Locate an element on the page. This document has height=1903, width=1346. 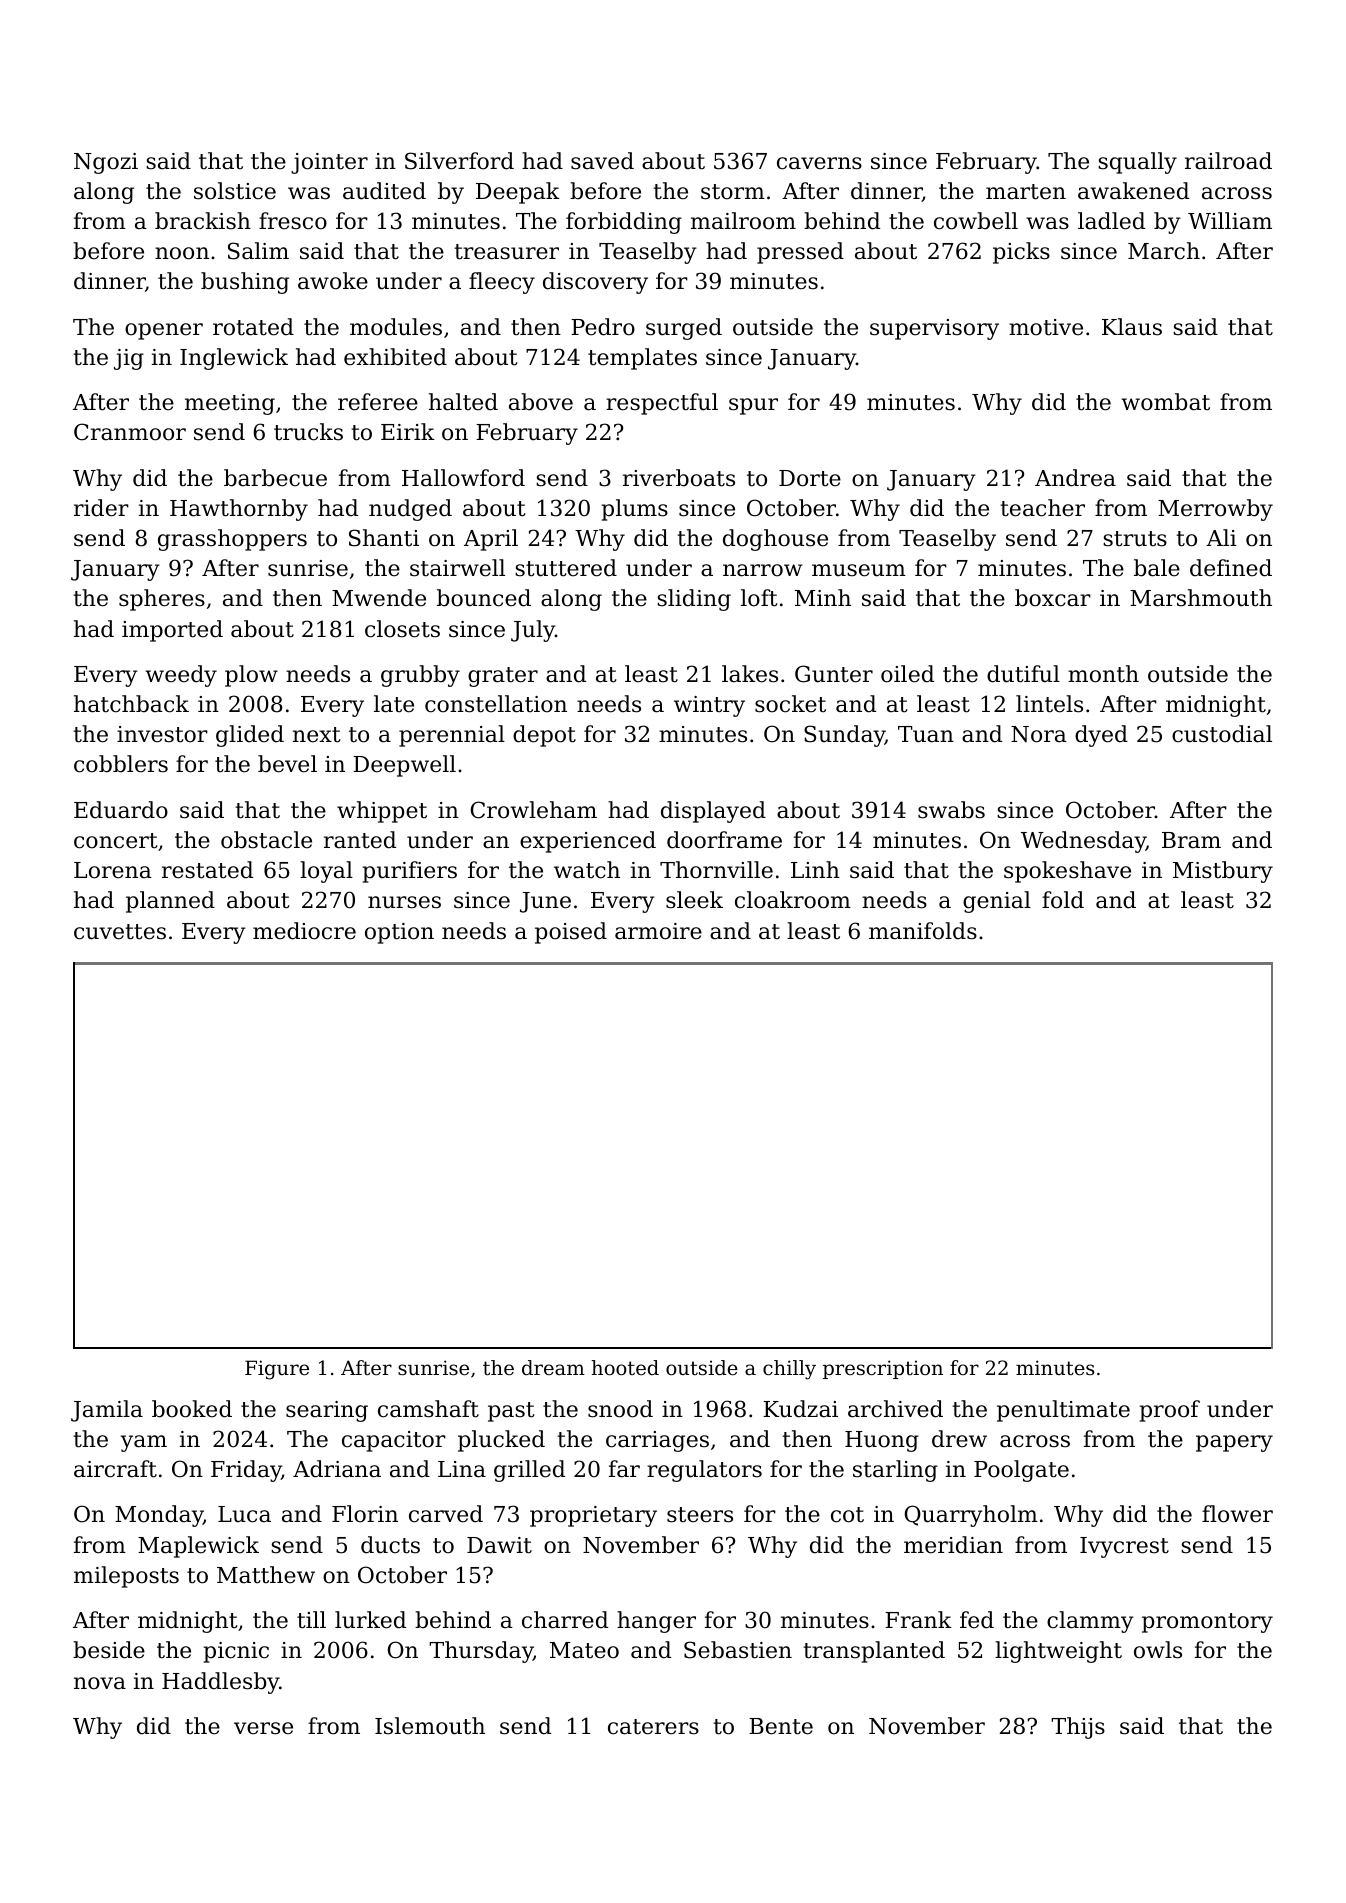
fresco is located at coordinates (293, 221).
